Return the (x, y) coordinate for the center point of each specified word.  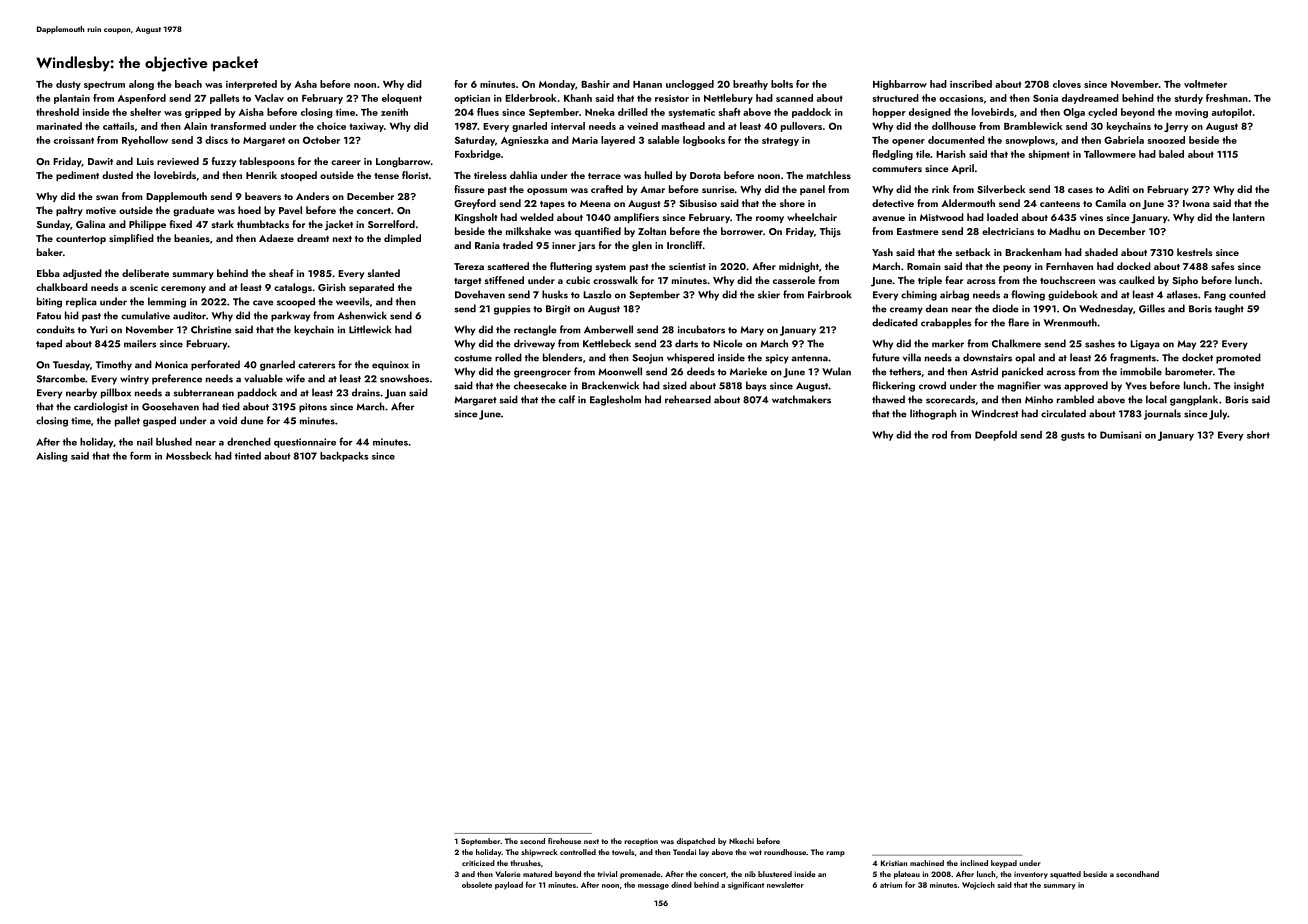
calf (567, 399)
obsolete (477, 885)
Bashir (595, 84)
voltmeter (1205, 84)
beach (188, 84)
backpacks (344, 457)
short (1258, 435)
